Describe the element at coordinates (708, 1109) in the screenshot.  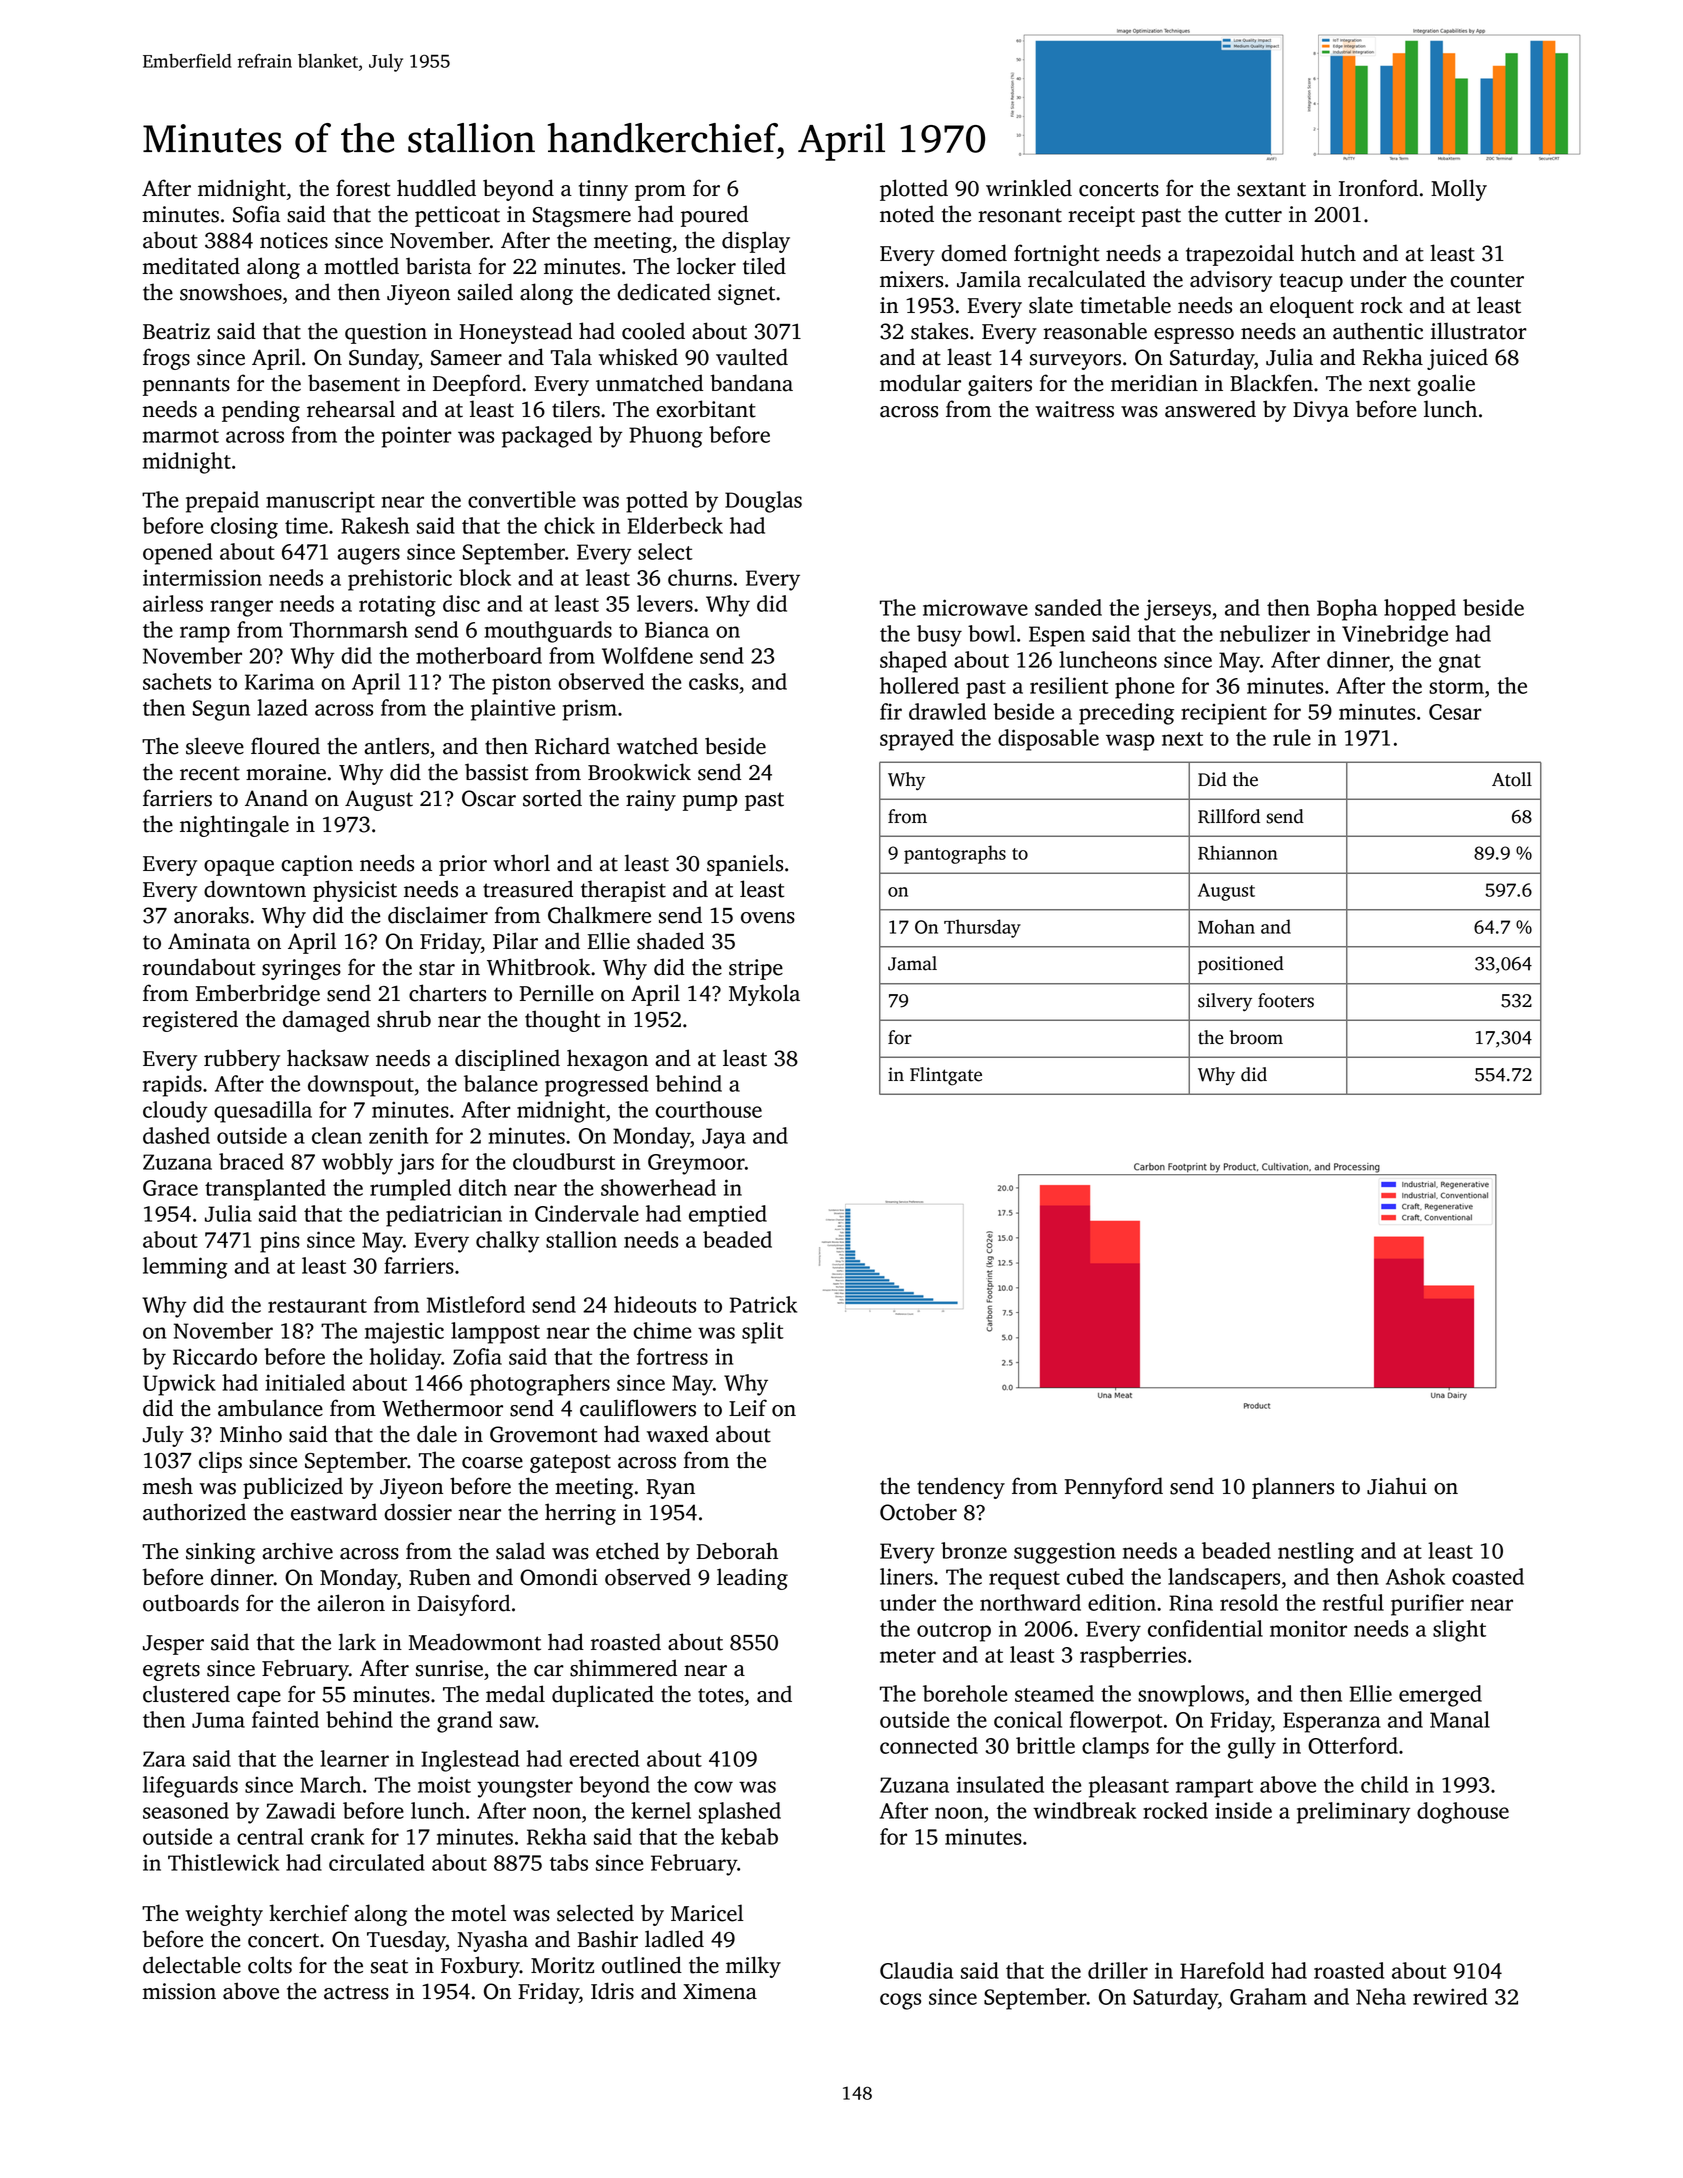
I see `courthouse` at that location.
